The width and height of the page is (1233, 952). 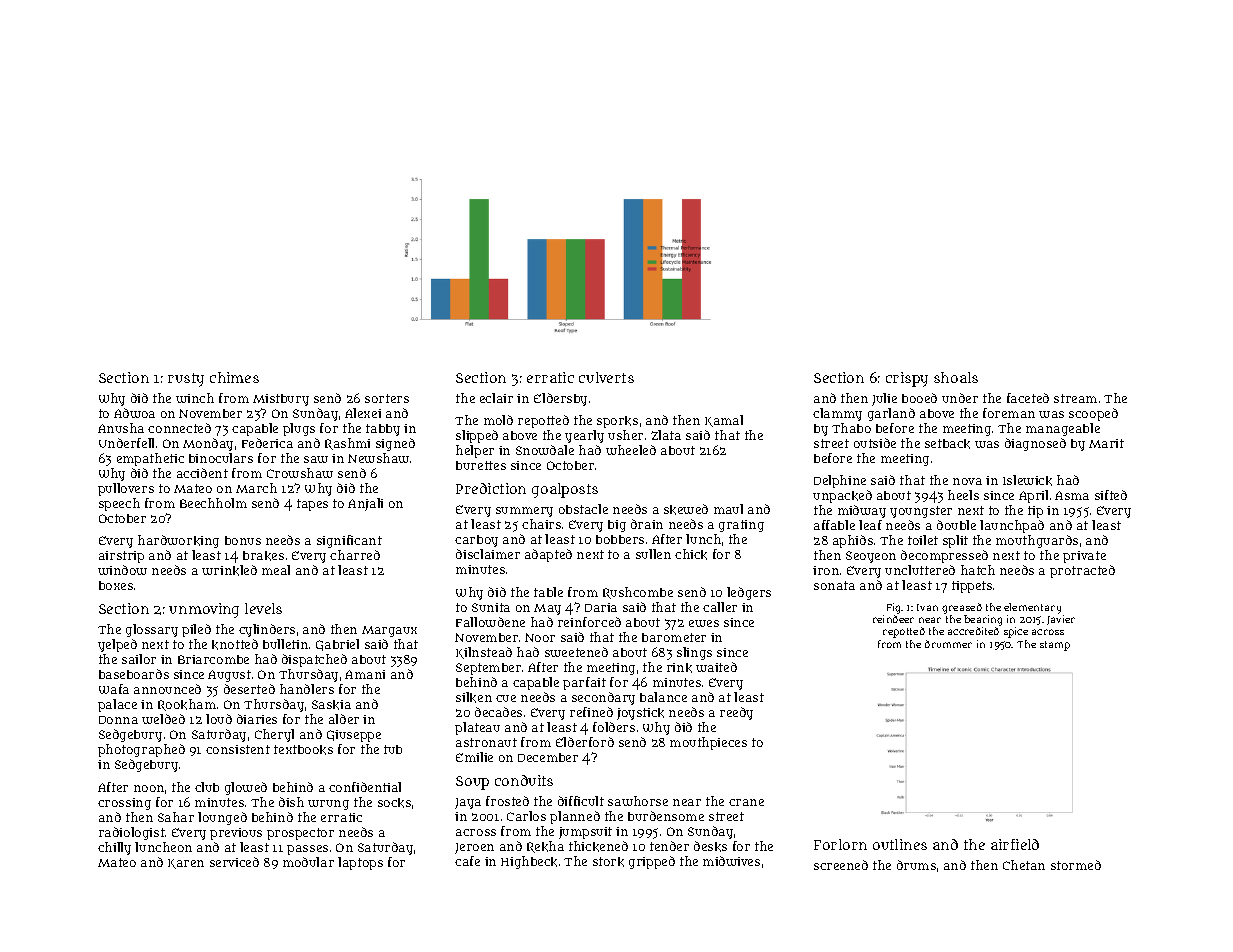 I want to click on outlines, so click(x=900, y=844).
